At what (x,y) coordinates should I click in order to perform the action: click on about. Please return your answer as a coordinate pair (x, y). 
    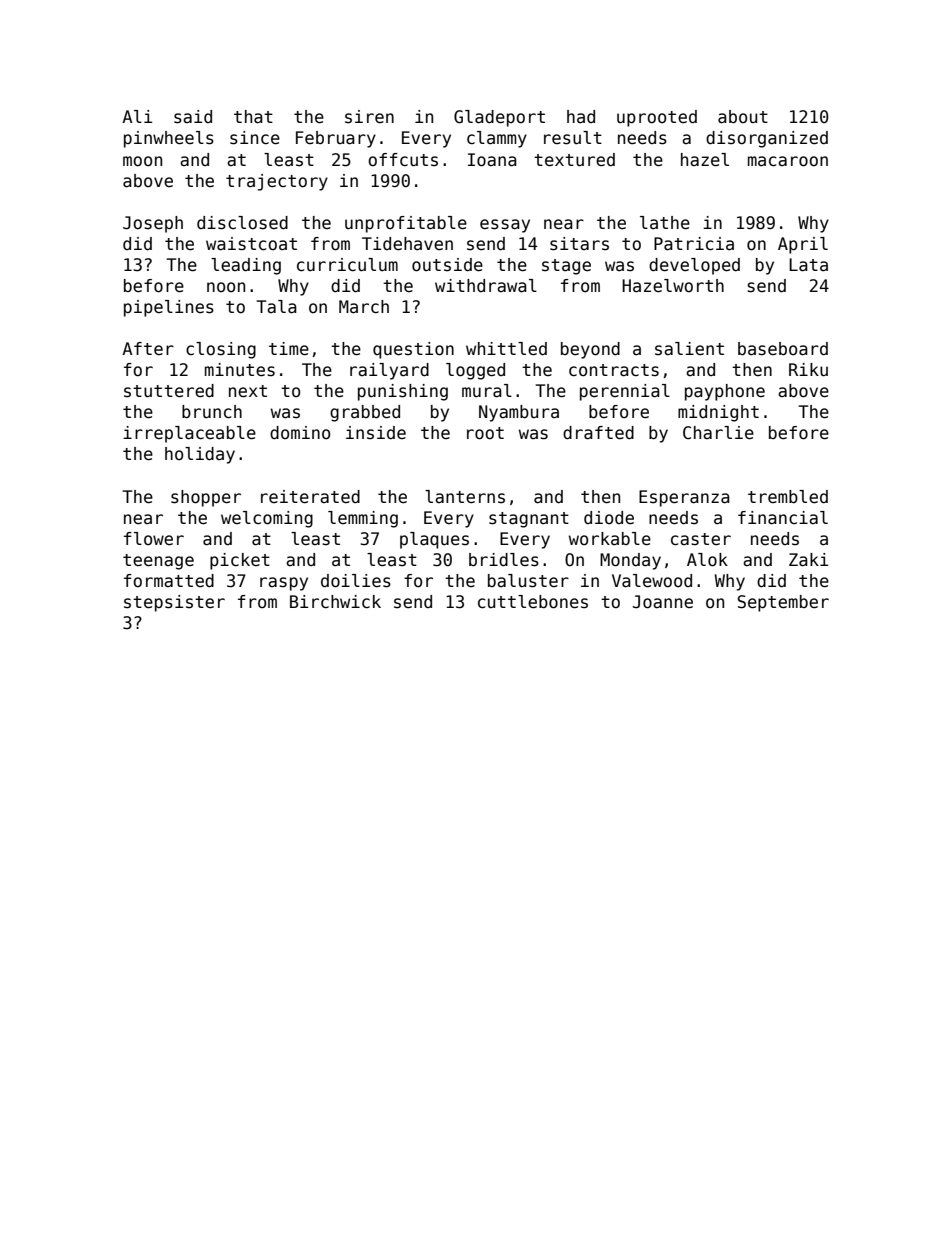
    Looking at the image, I should click on (743, 117).
